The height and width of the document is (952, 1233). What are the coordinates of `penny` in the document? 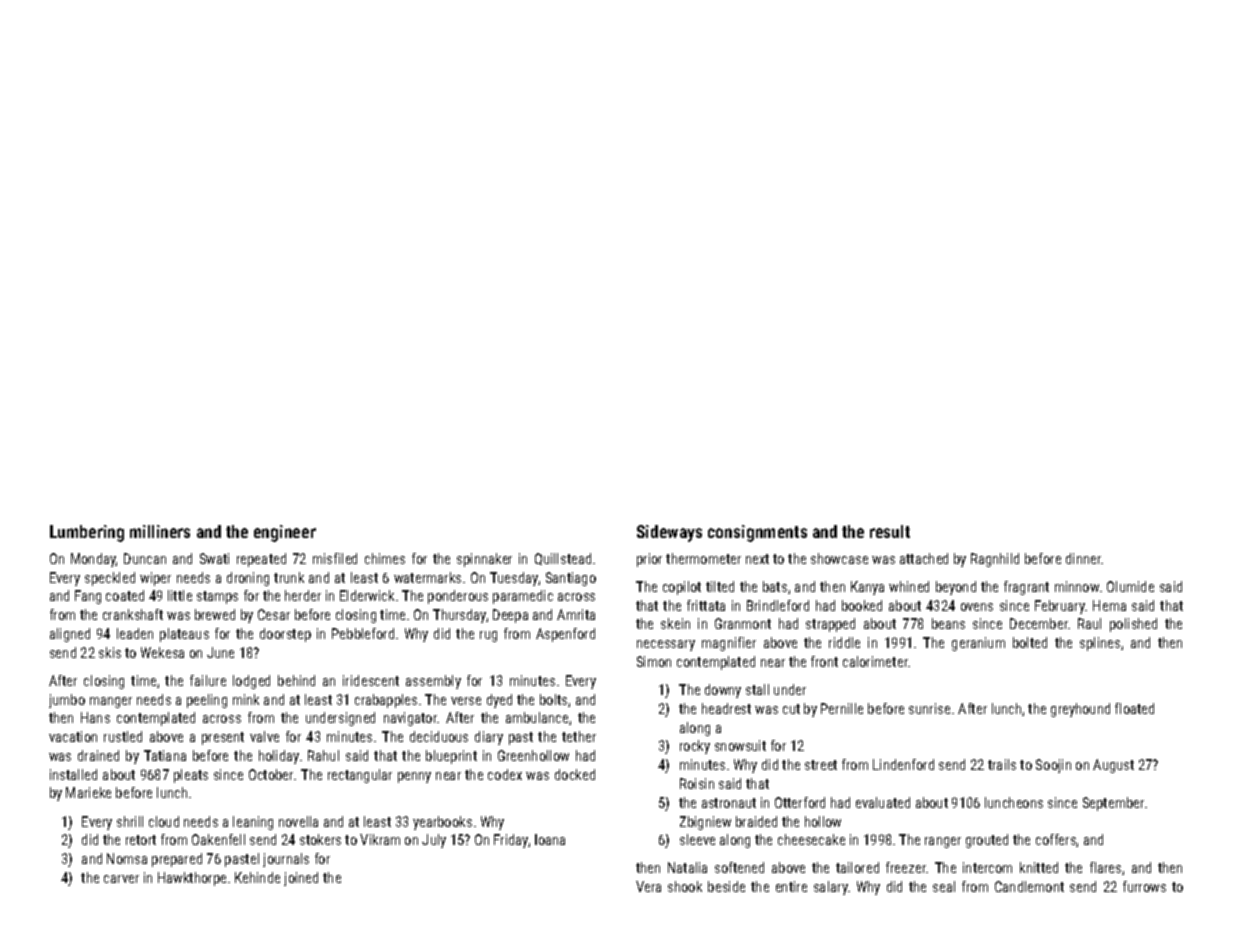 It's located at (414, 777).
